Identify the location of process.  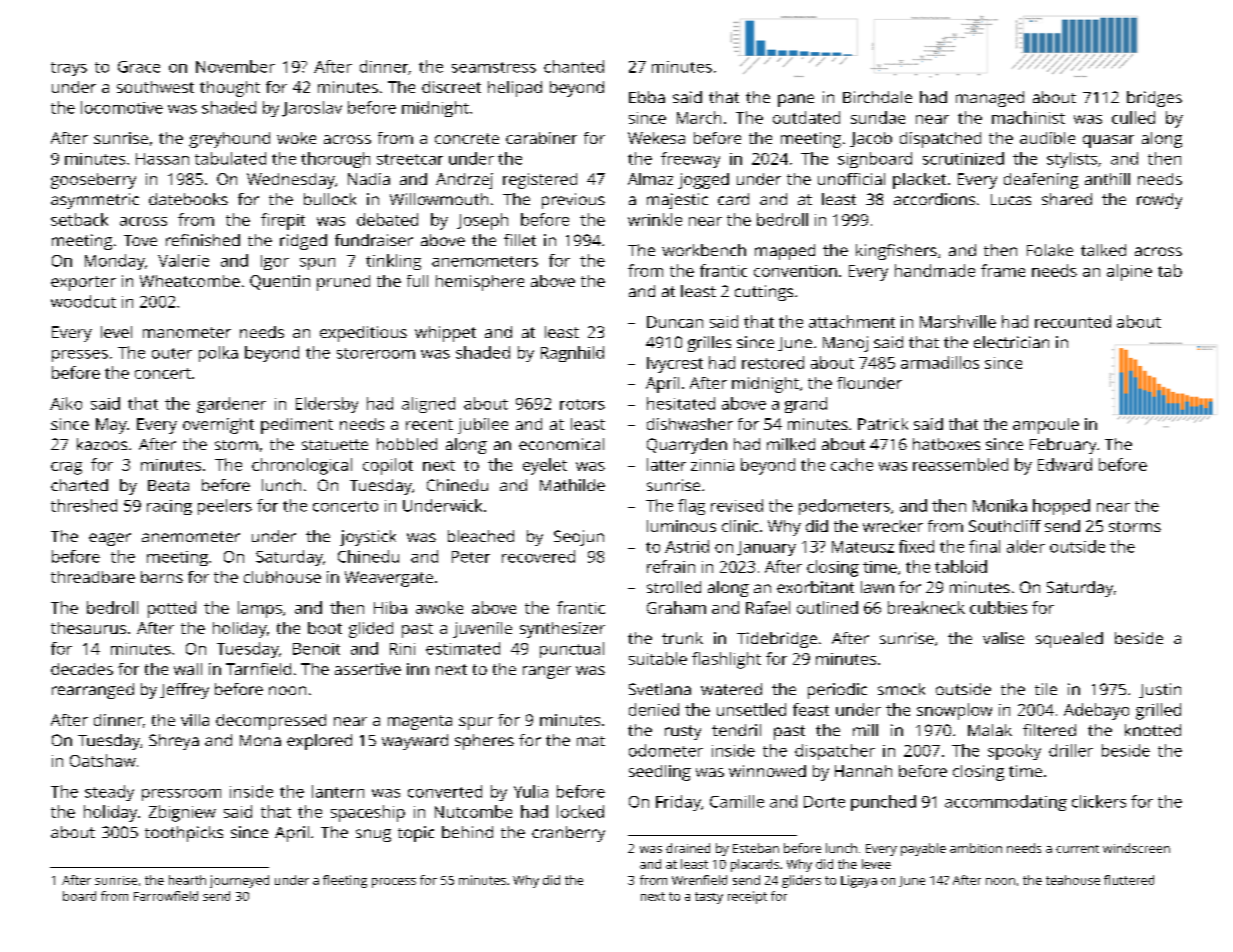
(394, 883).
